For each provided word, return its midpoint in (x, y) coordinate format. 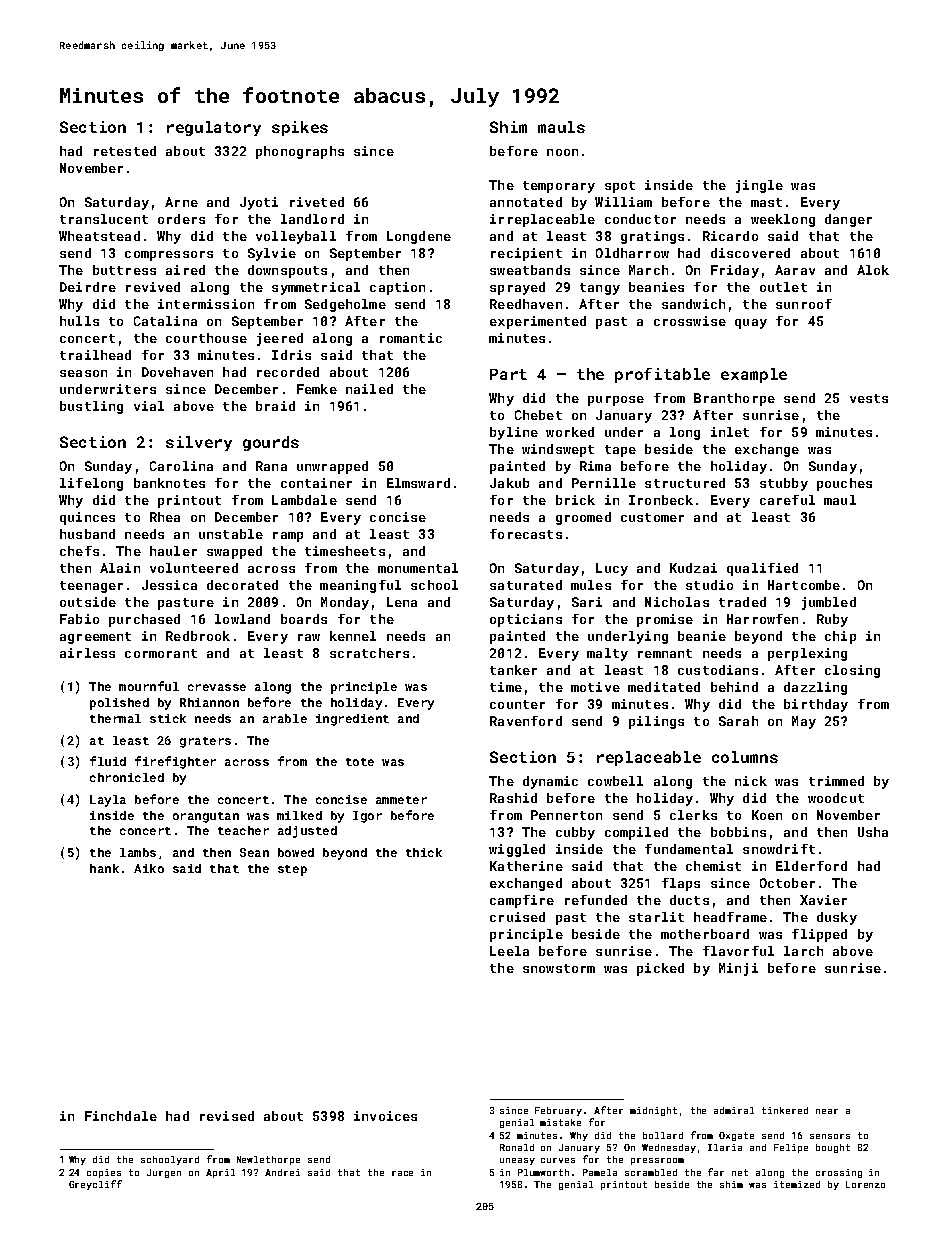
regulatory (214, 128)
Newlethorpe (268, 1160)
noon (562, 152)
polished (119, 704)
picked (660, 969)
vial (149, 406)
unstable (231, 534)
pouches (844, 484)
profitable (662, 375)
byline (514, 433)
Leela (509, 951)
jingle (759, 186)
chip (840, 637)
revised (227, 1116)
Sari (587, 602)
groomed (583, 518)
